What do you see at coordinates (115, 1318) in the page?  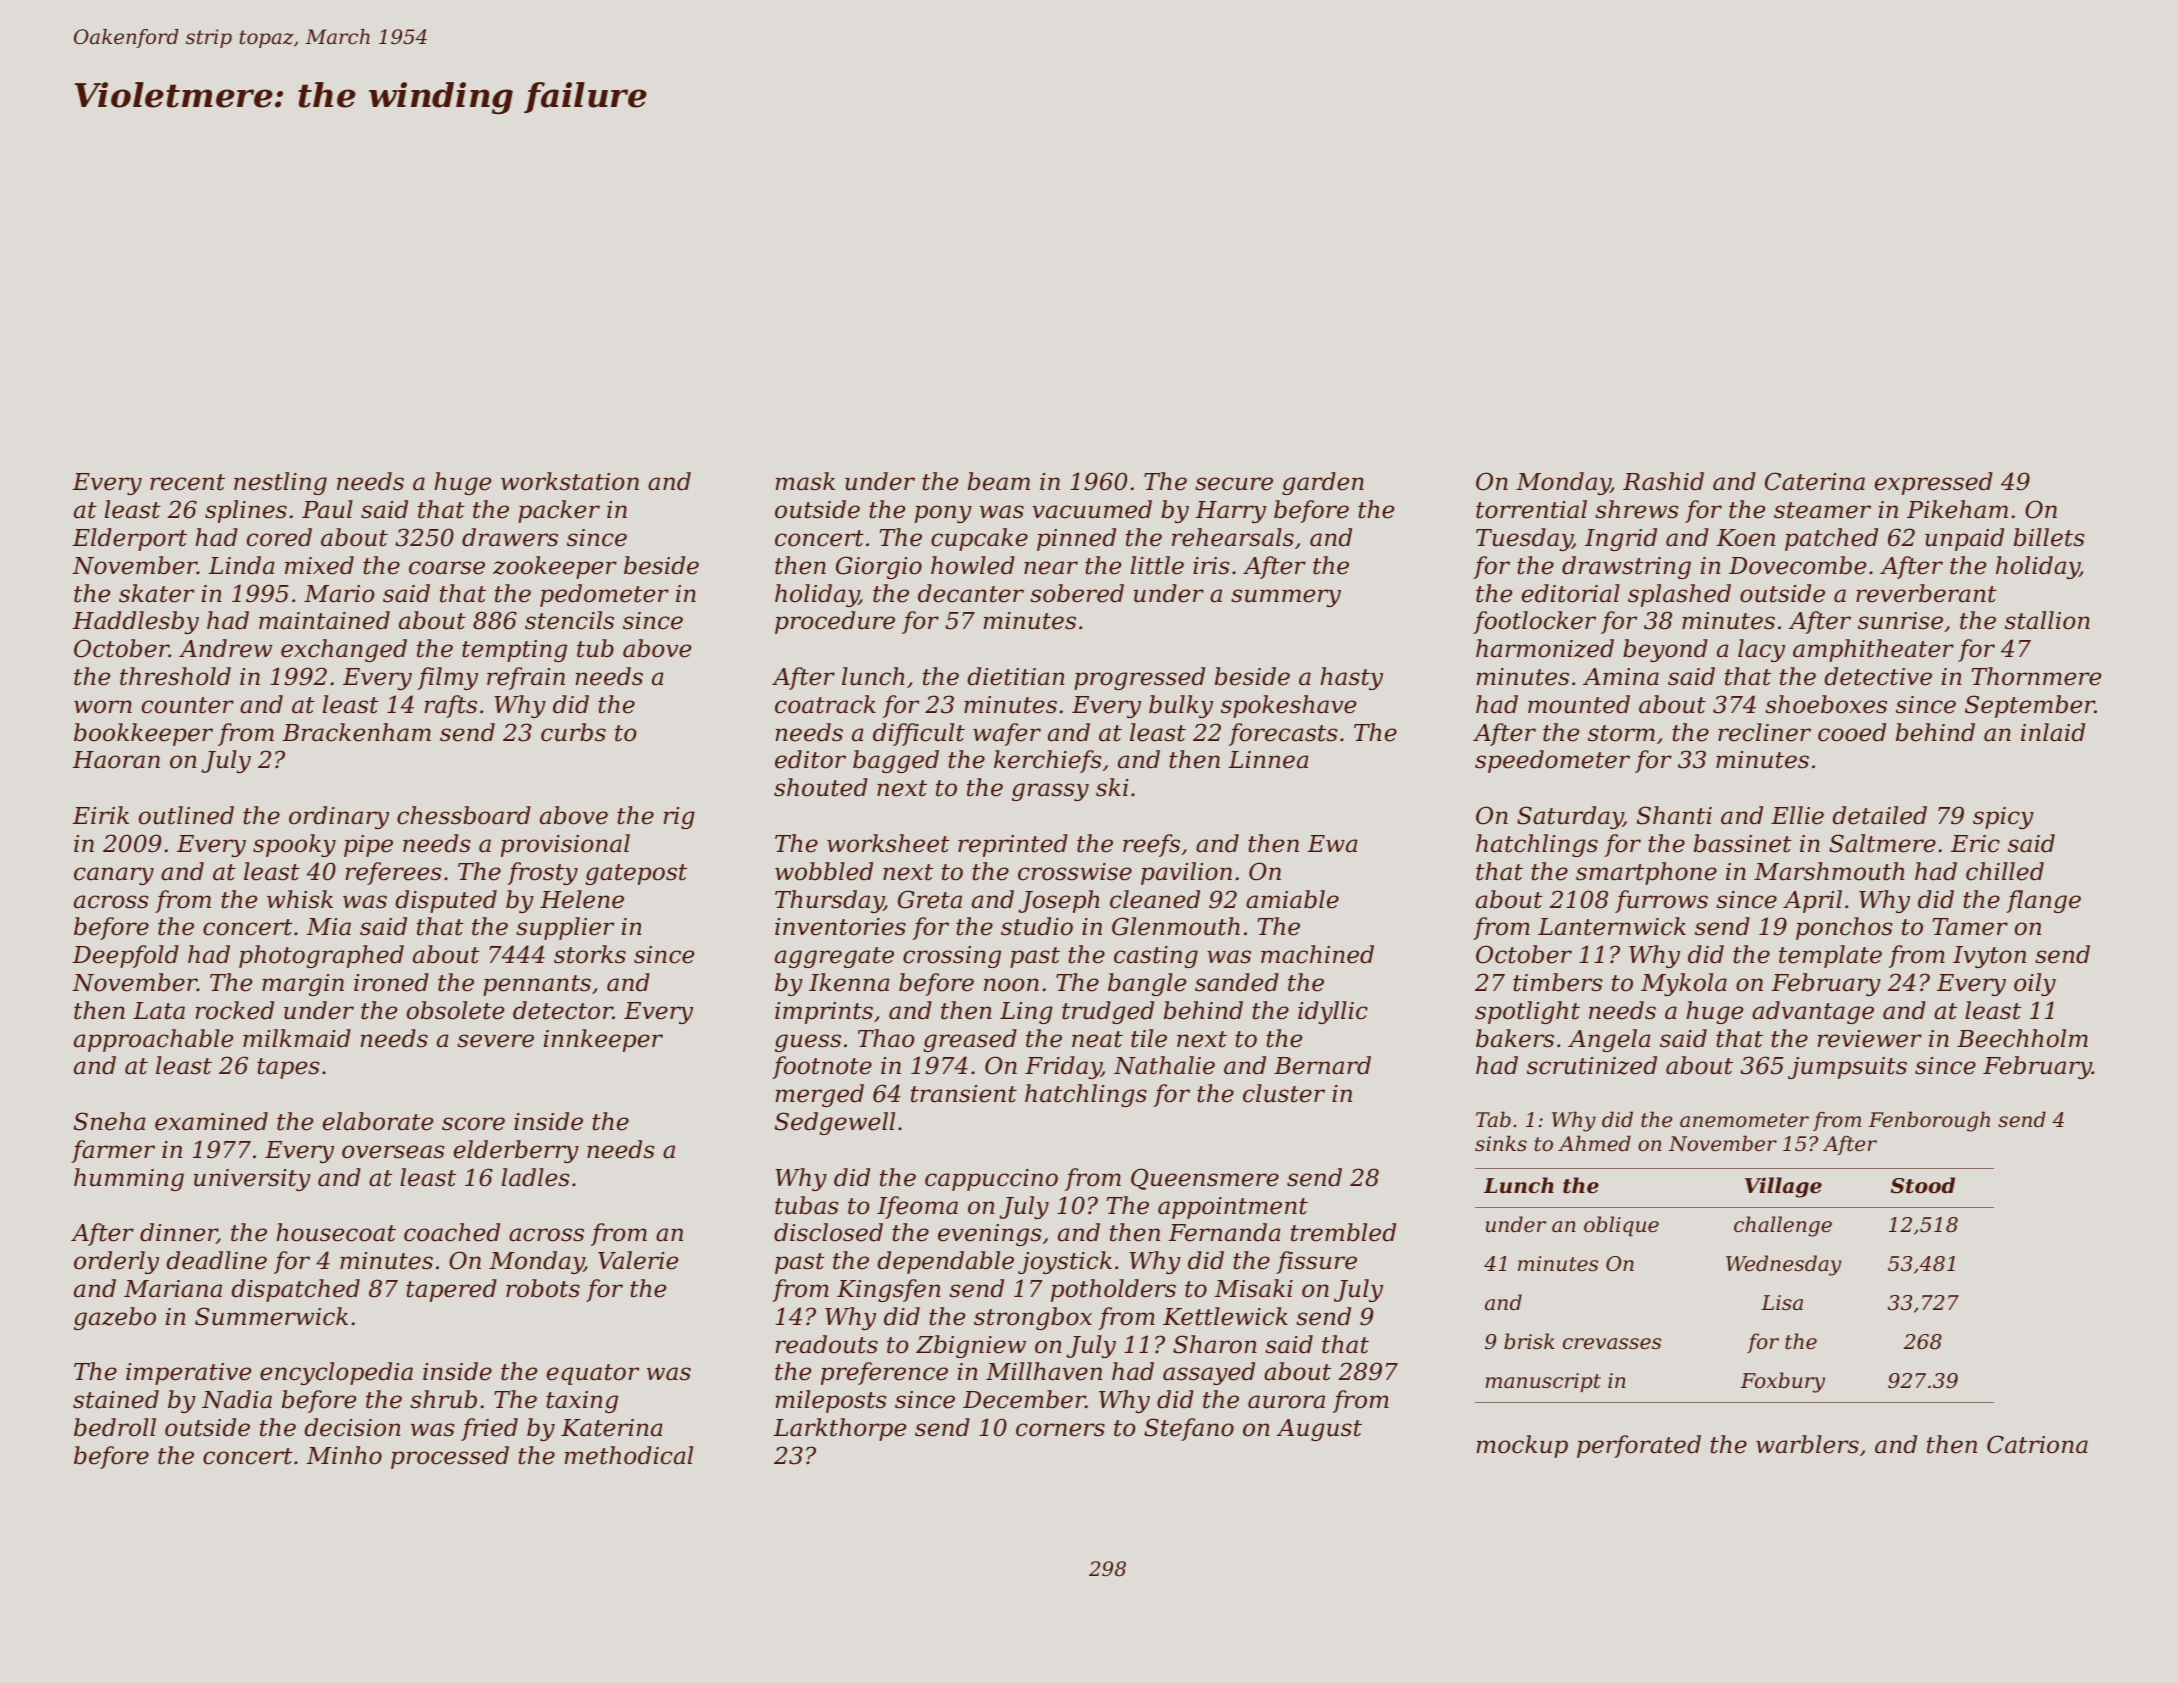 I see `gazebo` at bounding box center [115, 1318].
